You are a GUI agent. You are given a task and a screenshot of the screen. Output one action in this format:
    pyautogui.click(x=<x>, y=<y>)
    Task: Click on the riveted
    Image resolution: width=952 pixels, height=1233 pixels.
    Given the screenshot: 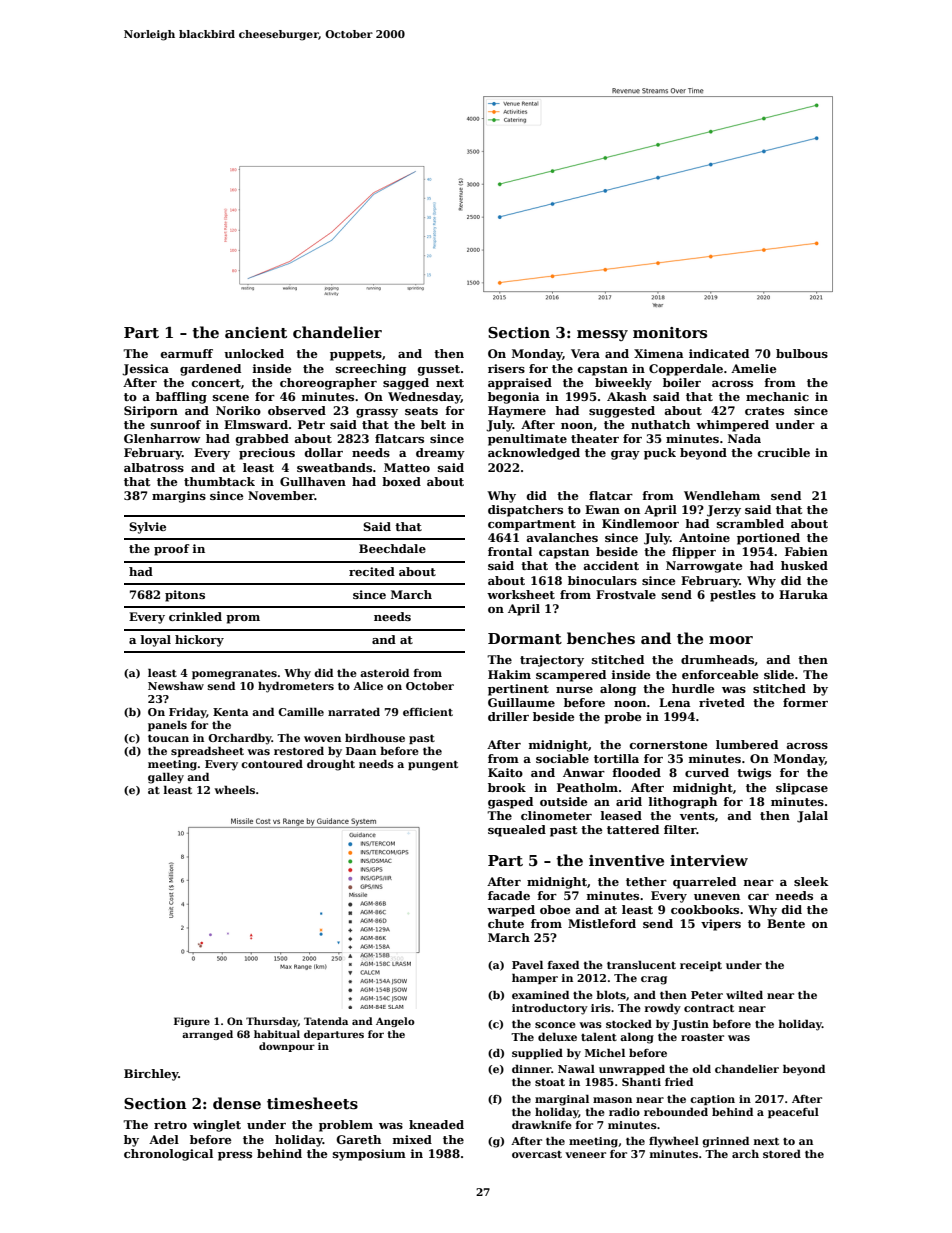 What is the action you would take?
    pyautogui.click(x=722, y=702)
